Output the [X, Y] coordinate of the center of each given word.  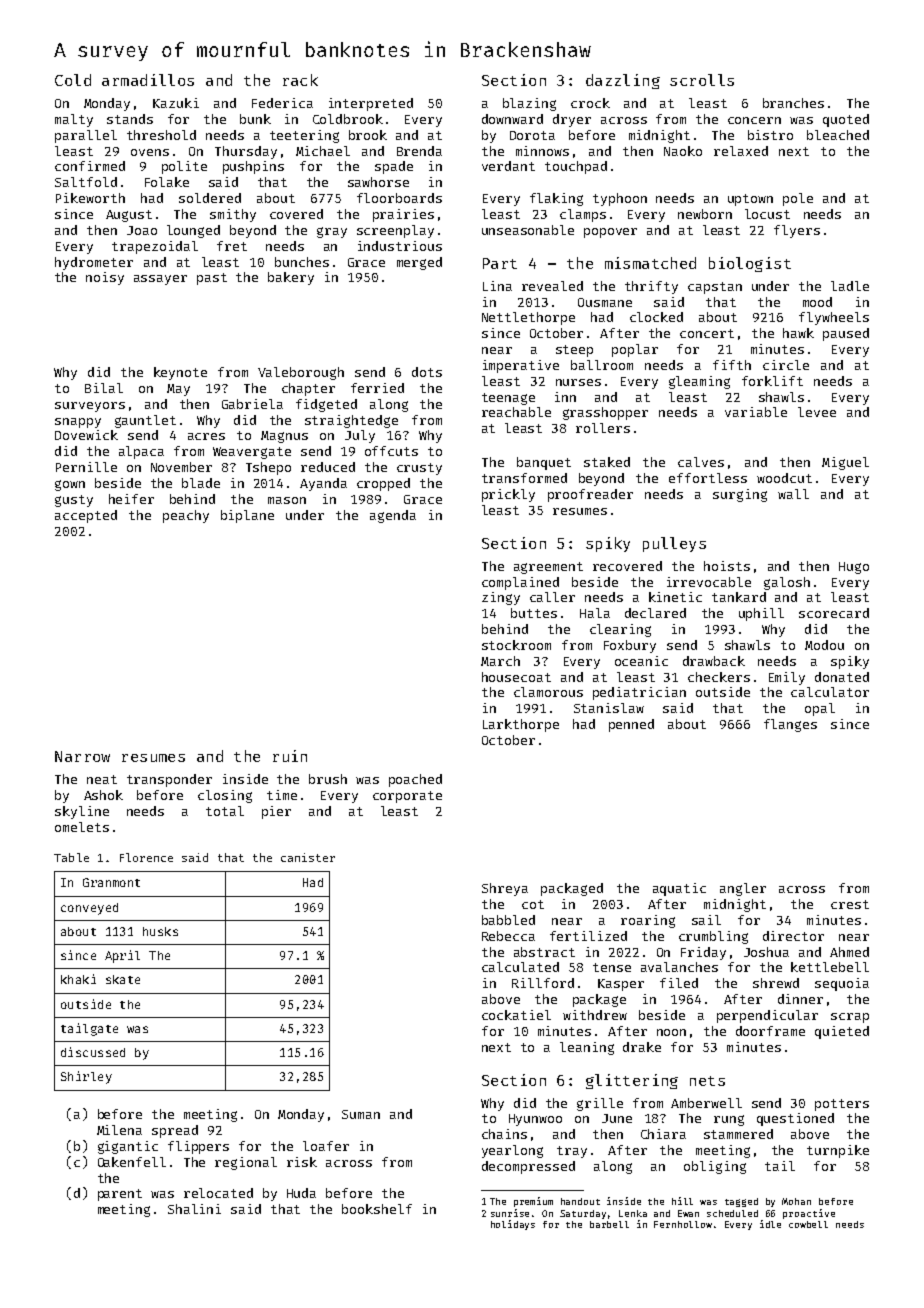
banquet [544, 463]
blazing [529, 104]
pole [798, 199]
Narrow [82, 756]
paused [846, 334]
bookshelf [377, 1209]
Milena [119, 1130]
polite [184, 167]
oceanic [641, 661]
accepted [86, 516]
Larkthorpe [521, 725]
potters [842, 1105]
